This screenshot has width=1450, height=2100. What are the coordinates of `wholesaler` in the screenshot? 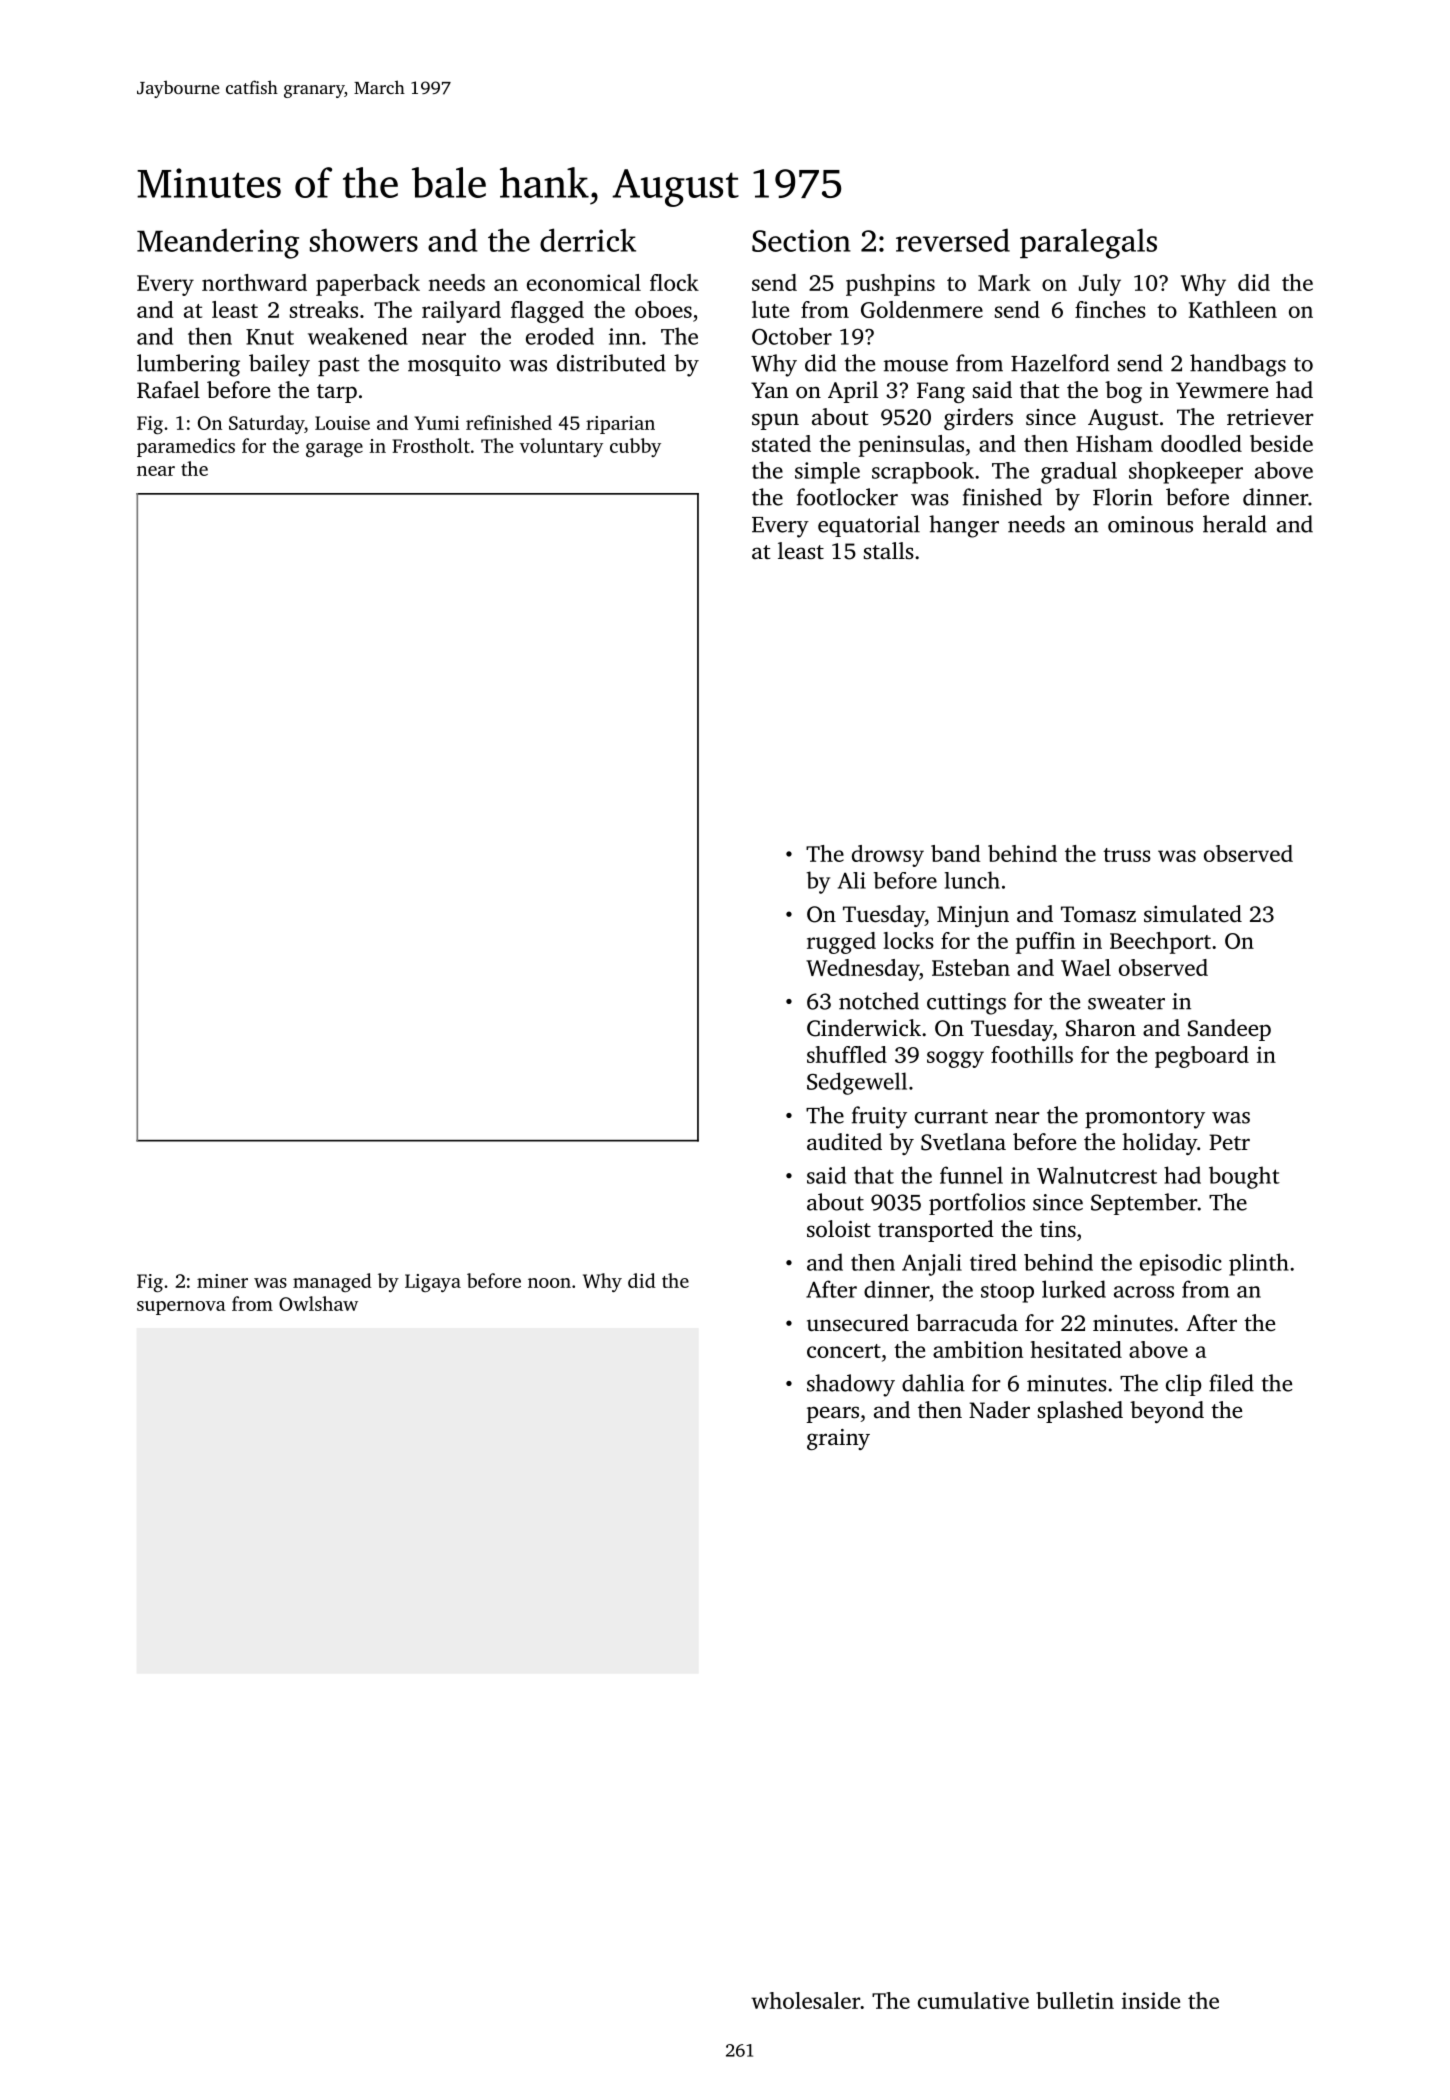 It's located at (805, 2000).
